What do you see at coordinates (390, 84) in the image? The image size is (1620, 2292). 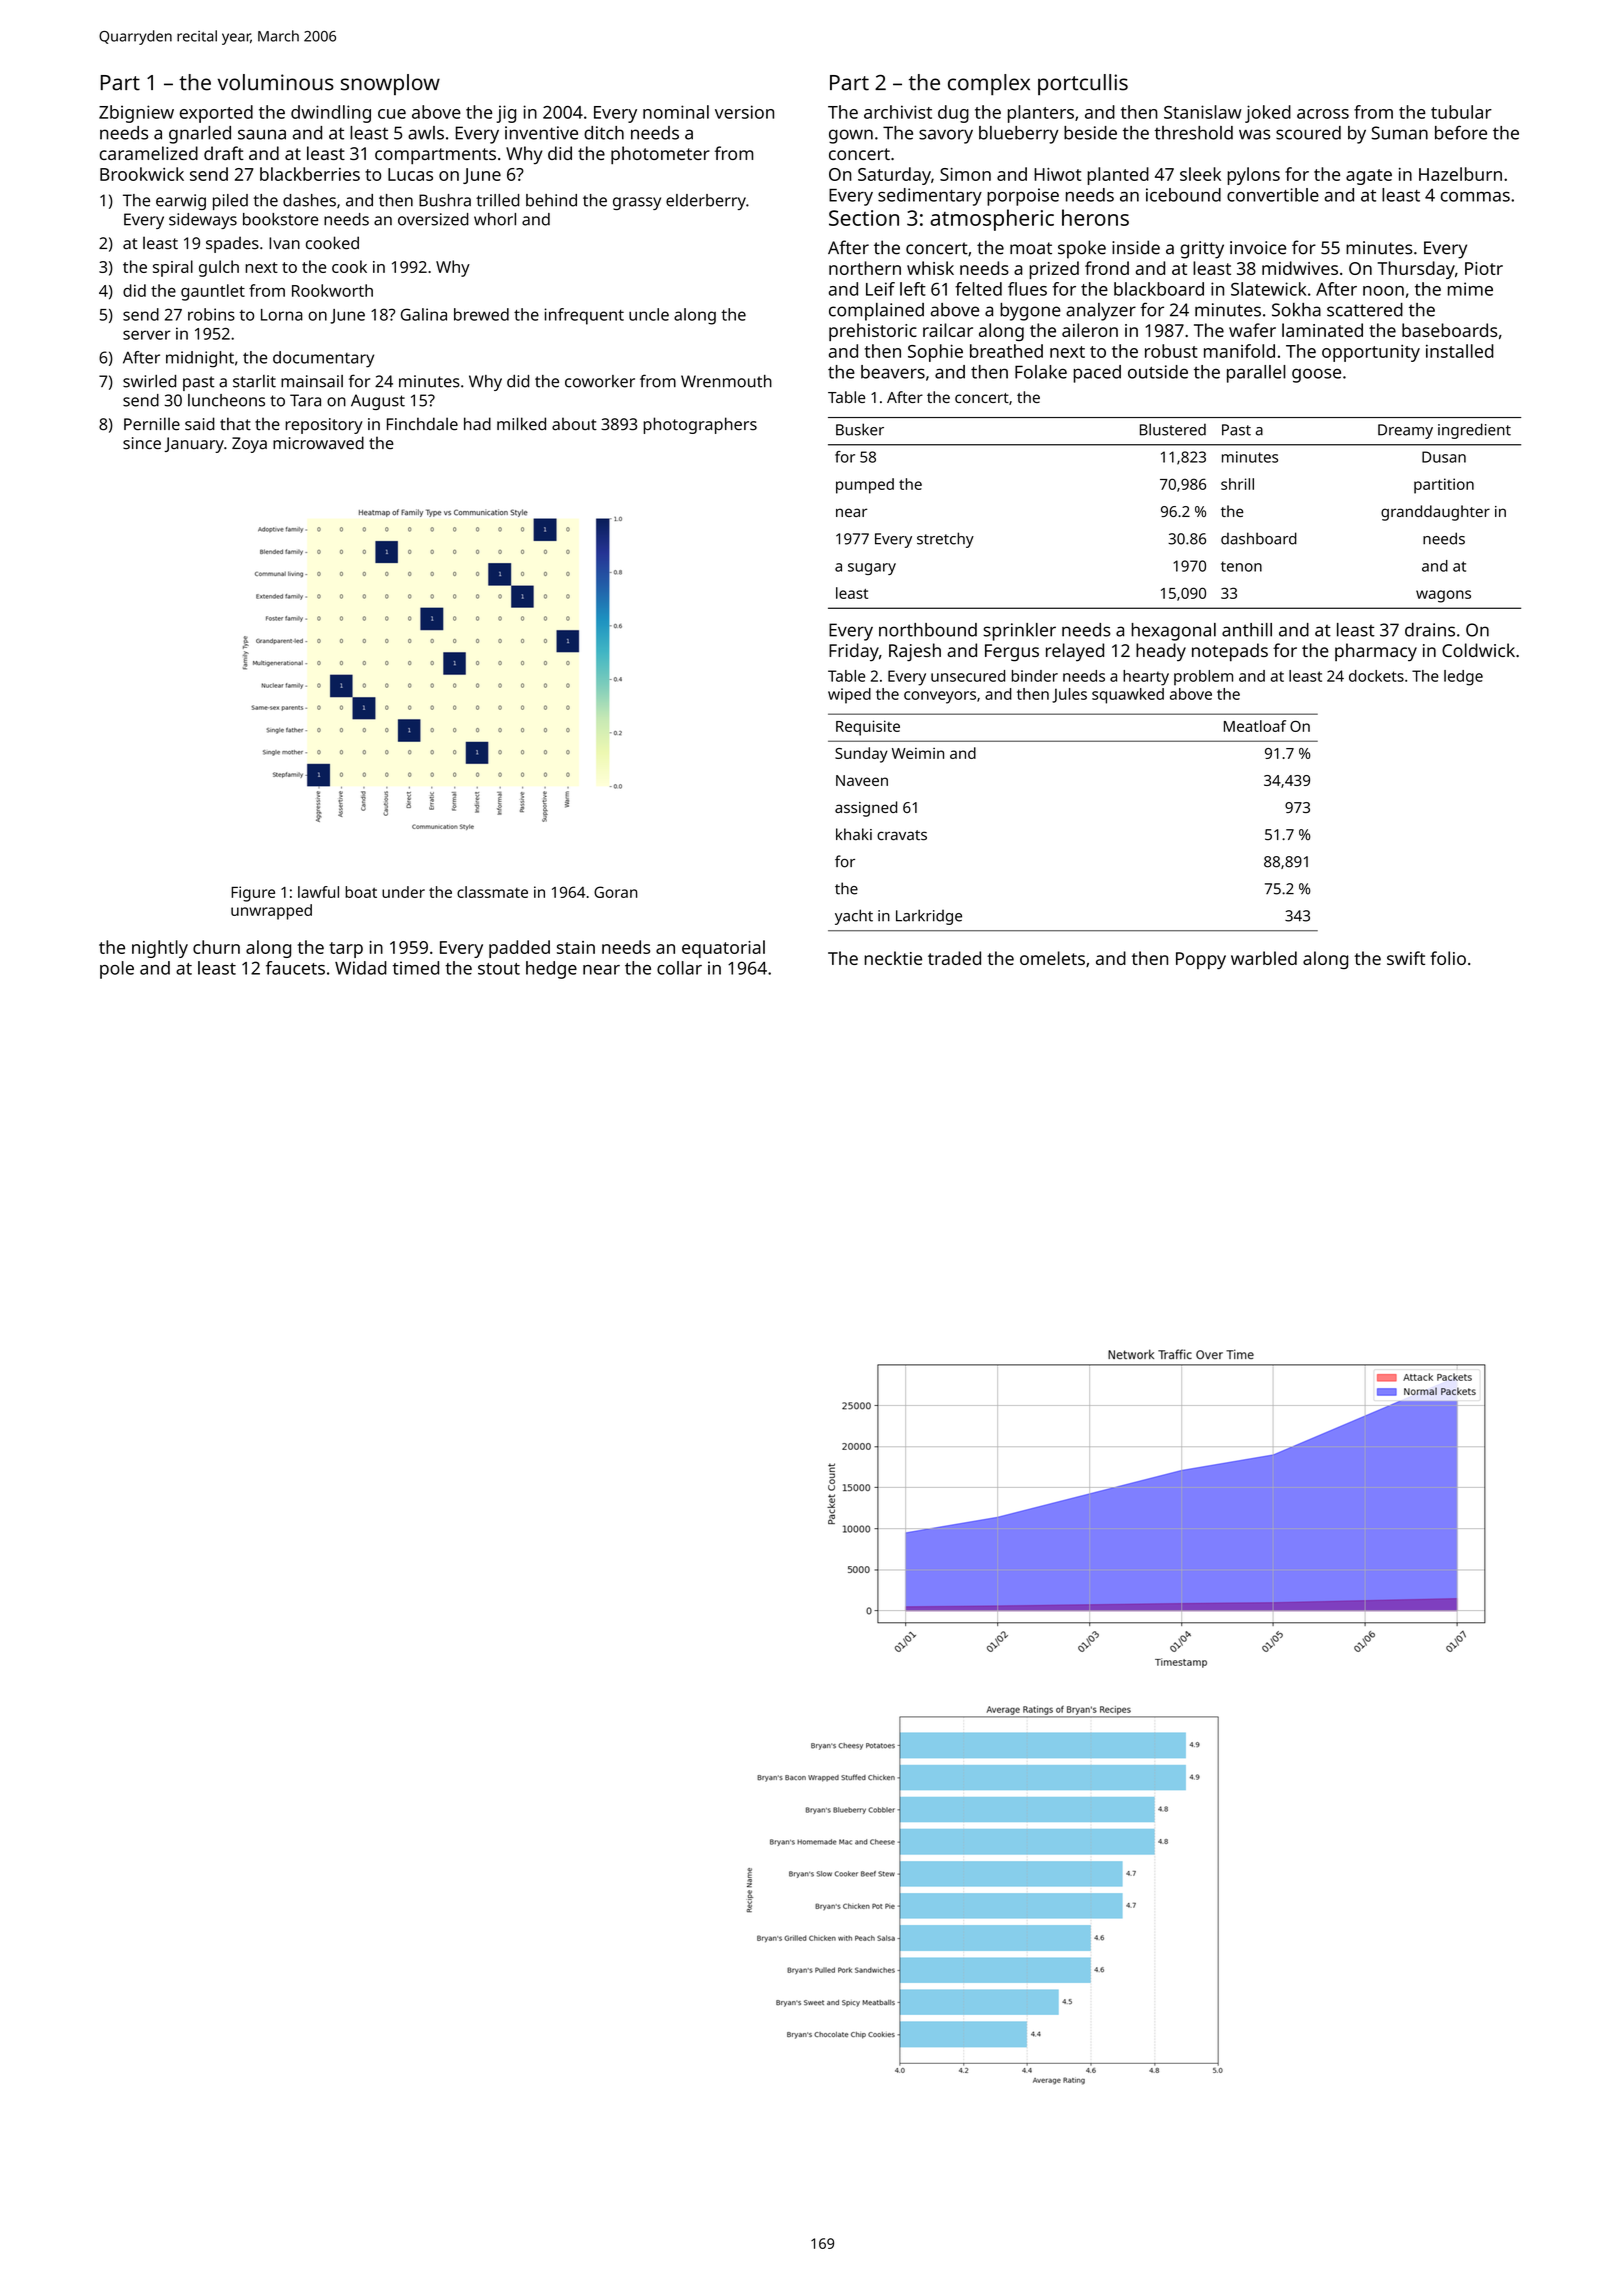 I see `snowplow` at bounding box center [390, 84].
